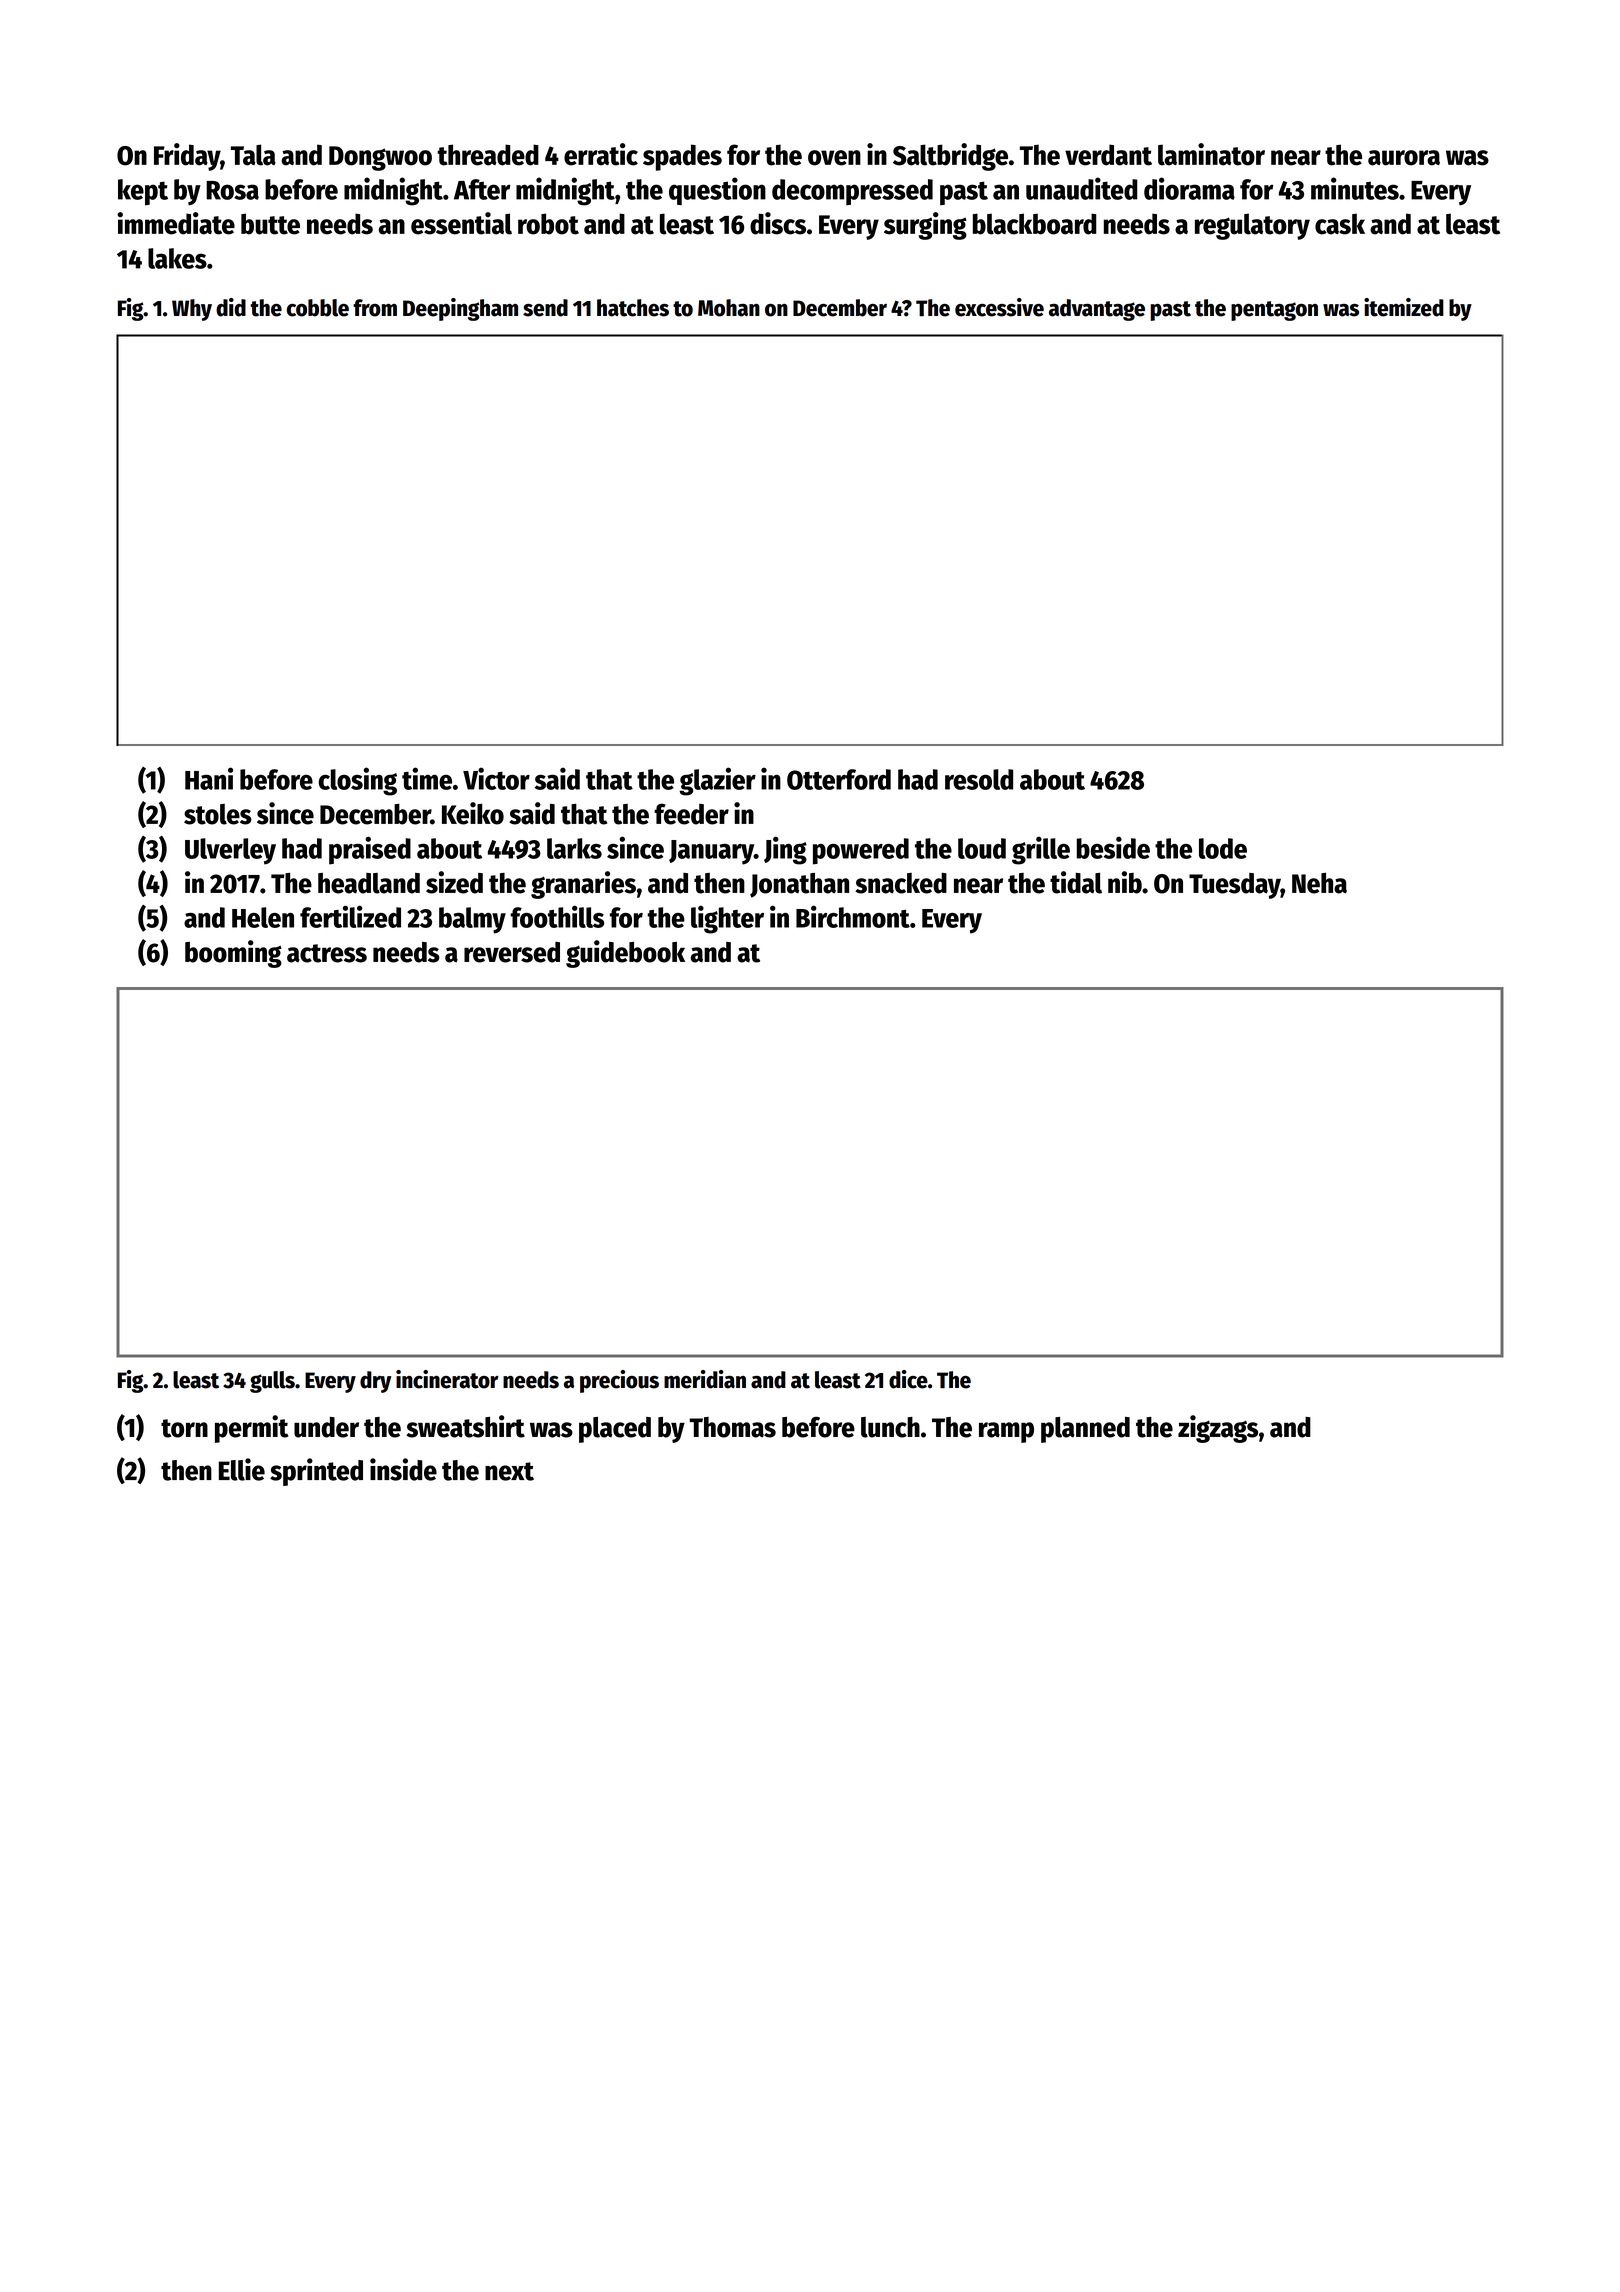  Describe the element at coordinates (718, 781) in the document. I see `glazier` at that location.
